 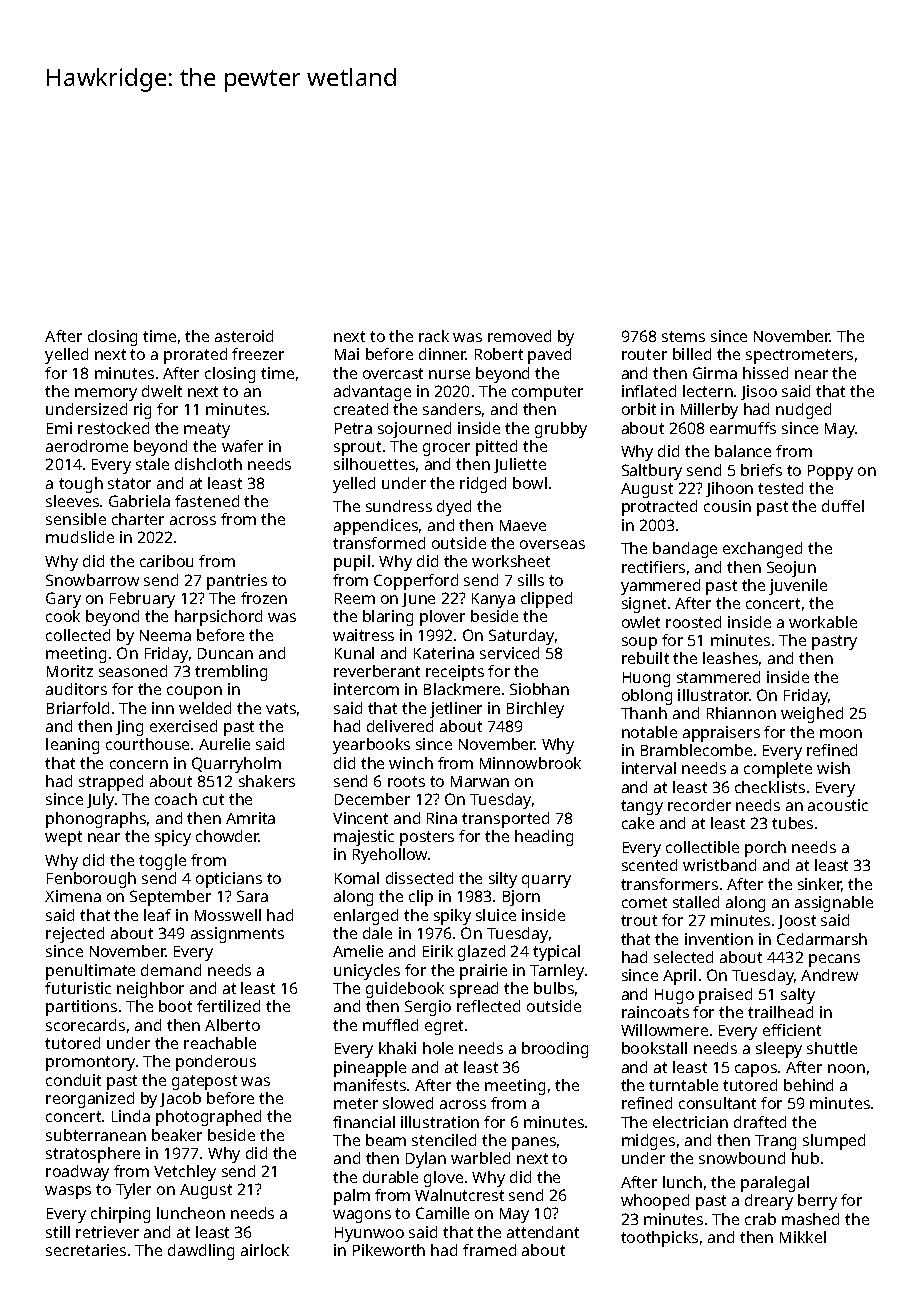 What do you see at coordinates (434, 336) in the screenshot?
I see `rack` at bounding box center [434, 336].
